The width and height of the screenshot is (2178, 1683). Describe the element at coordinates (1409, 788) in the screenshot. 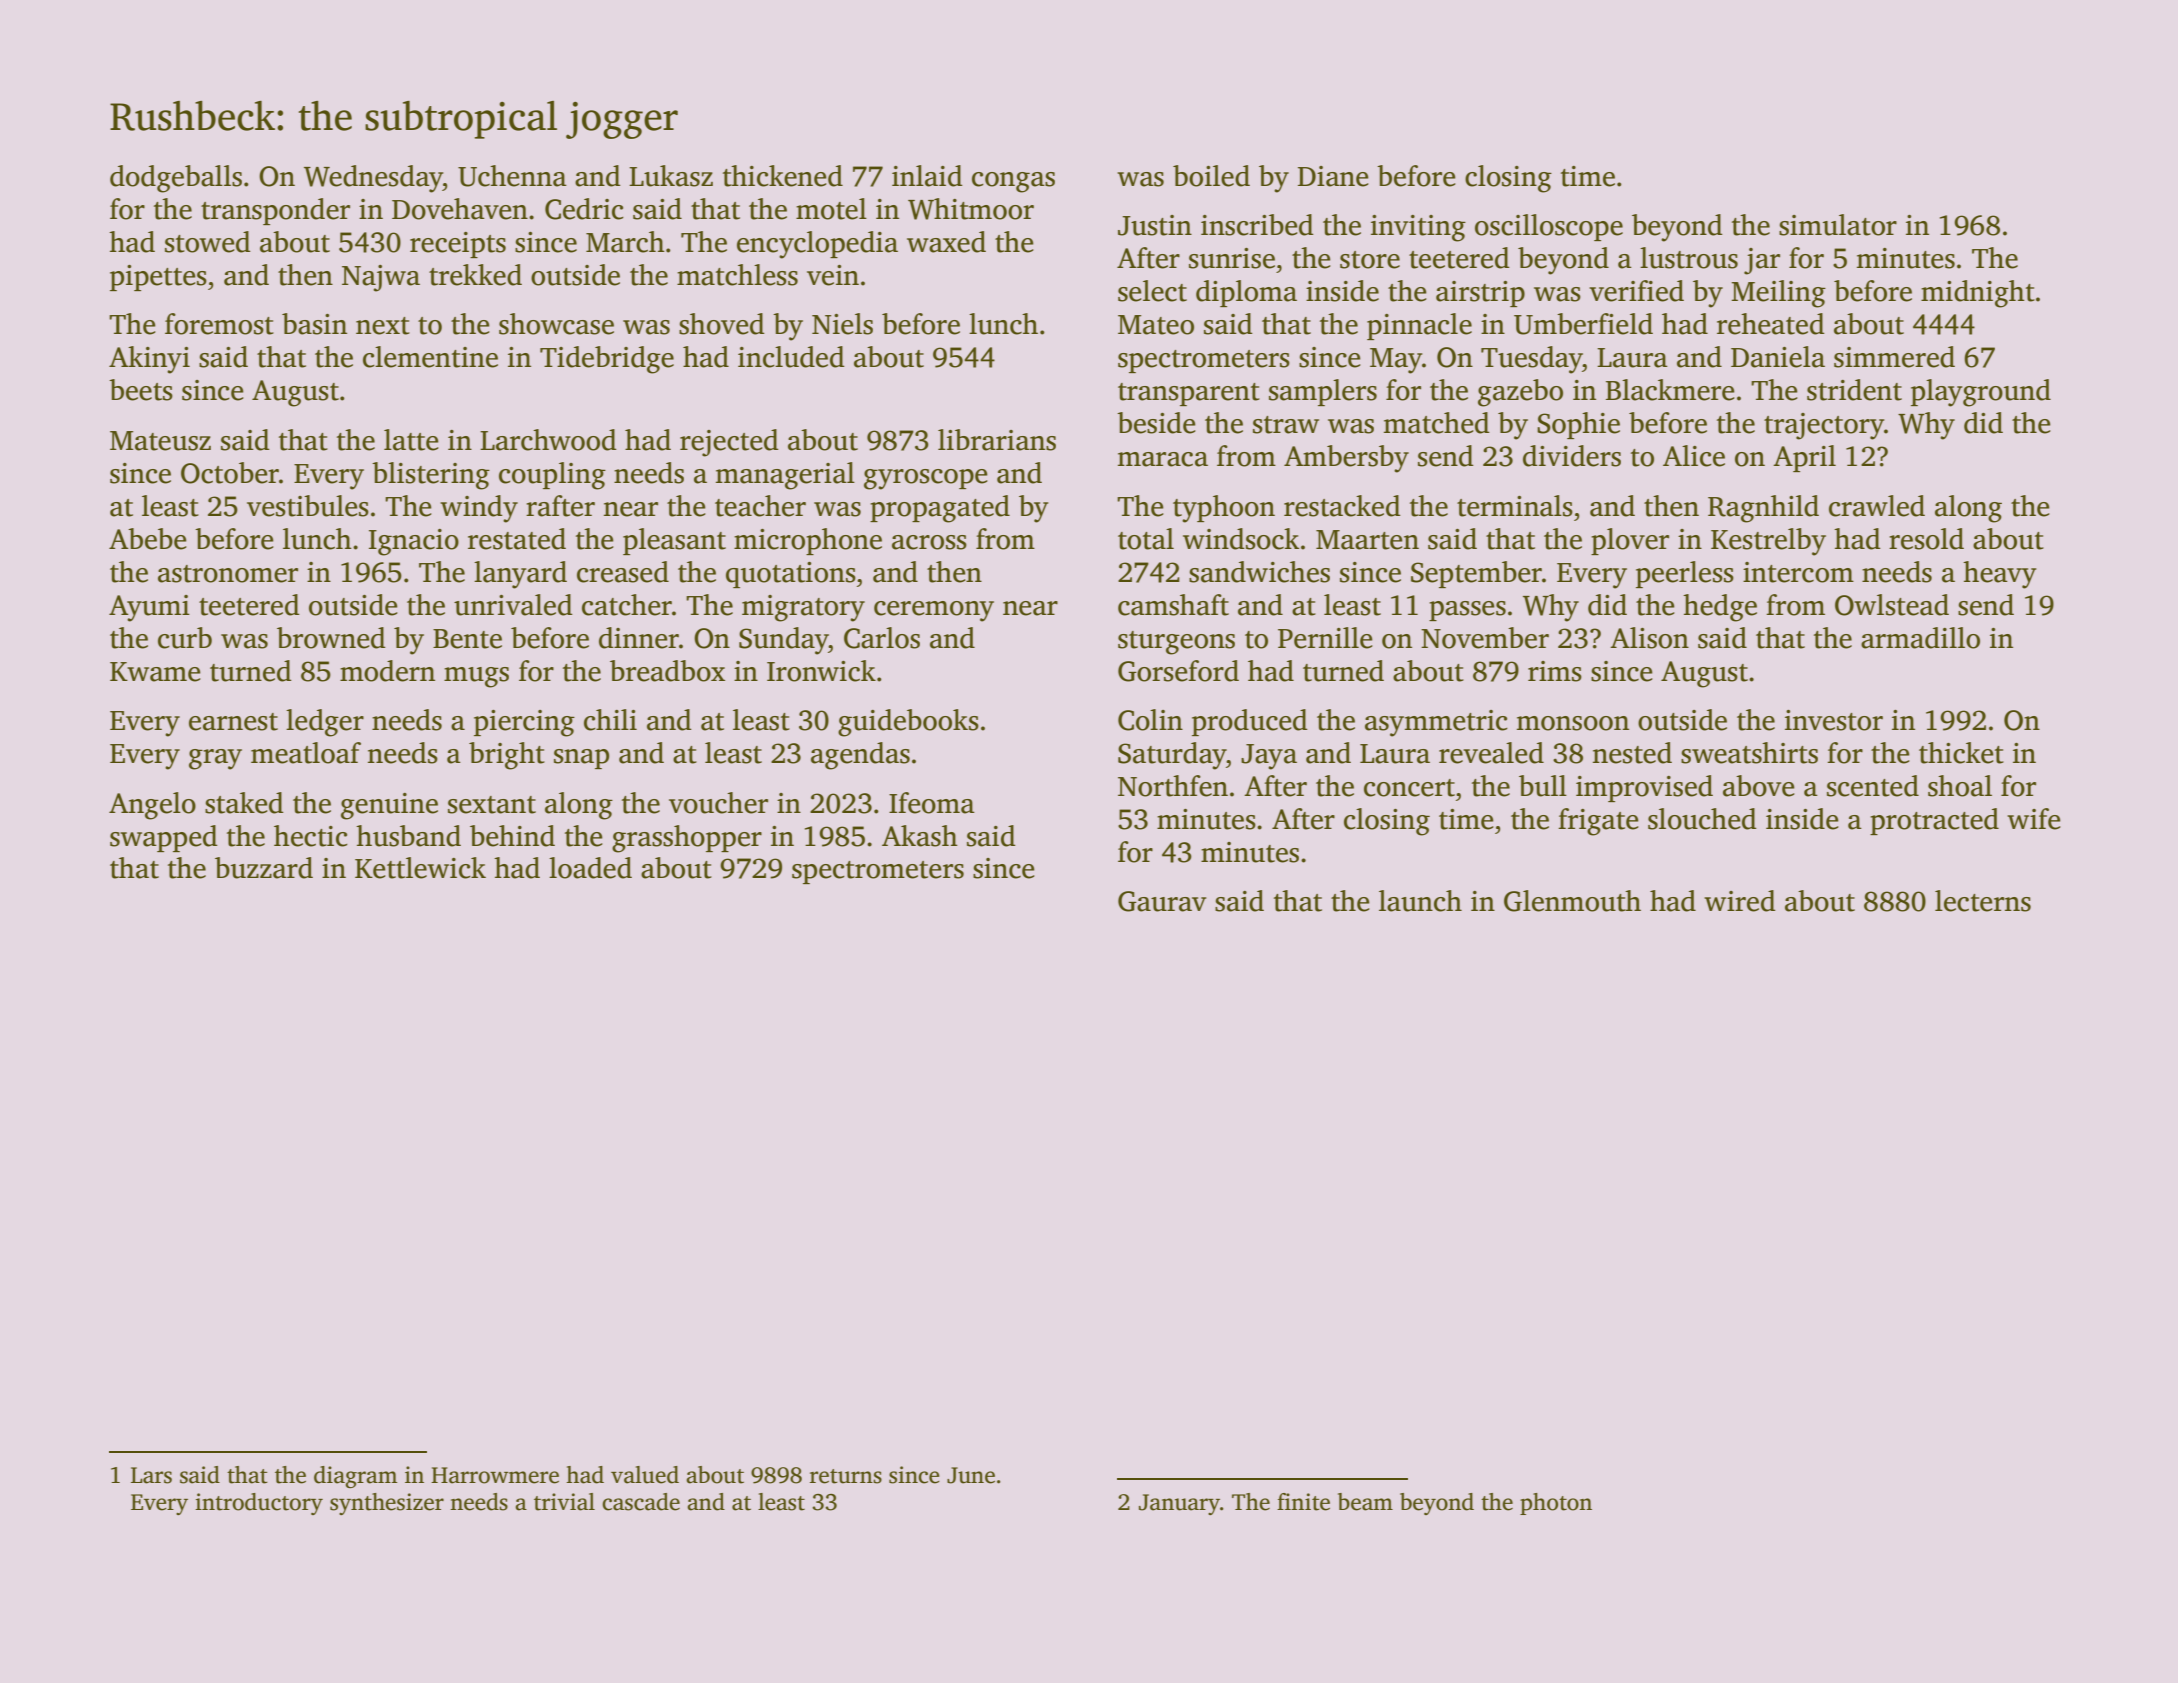

I see `concert` at that location.
